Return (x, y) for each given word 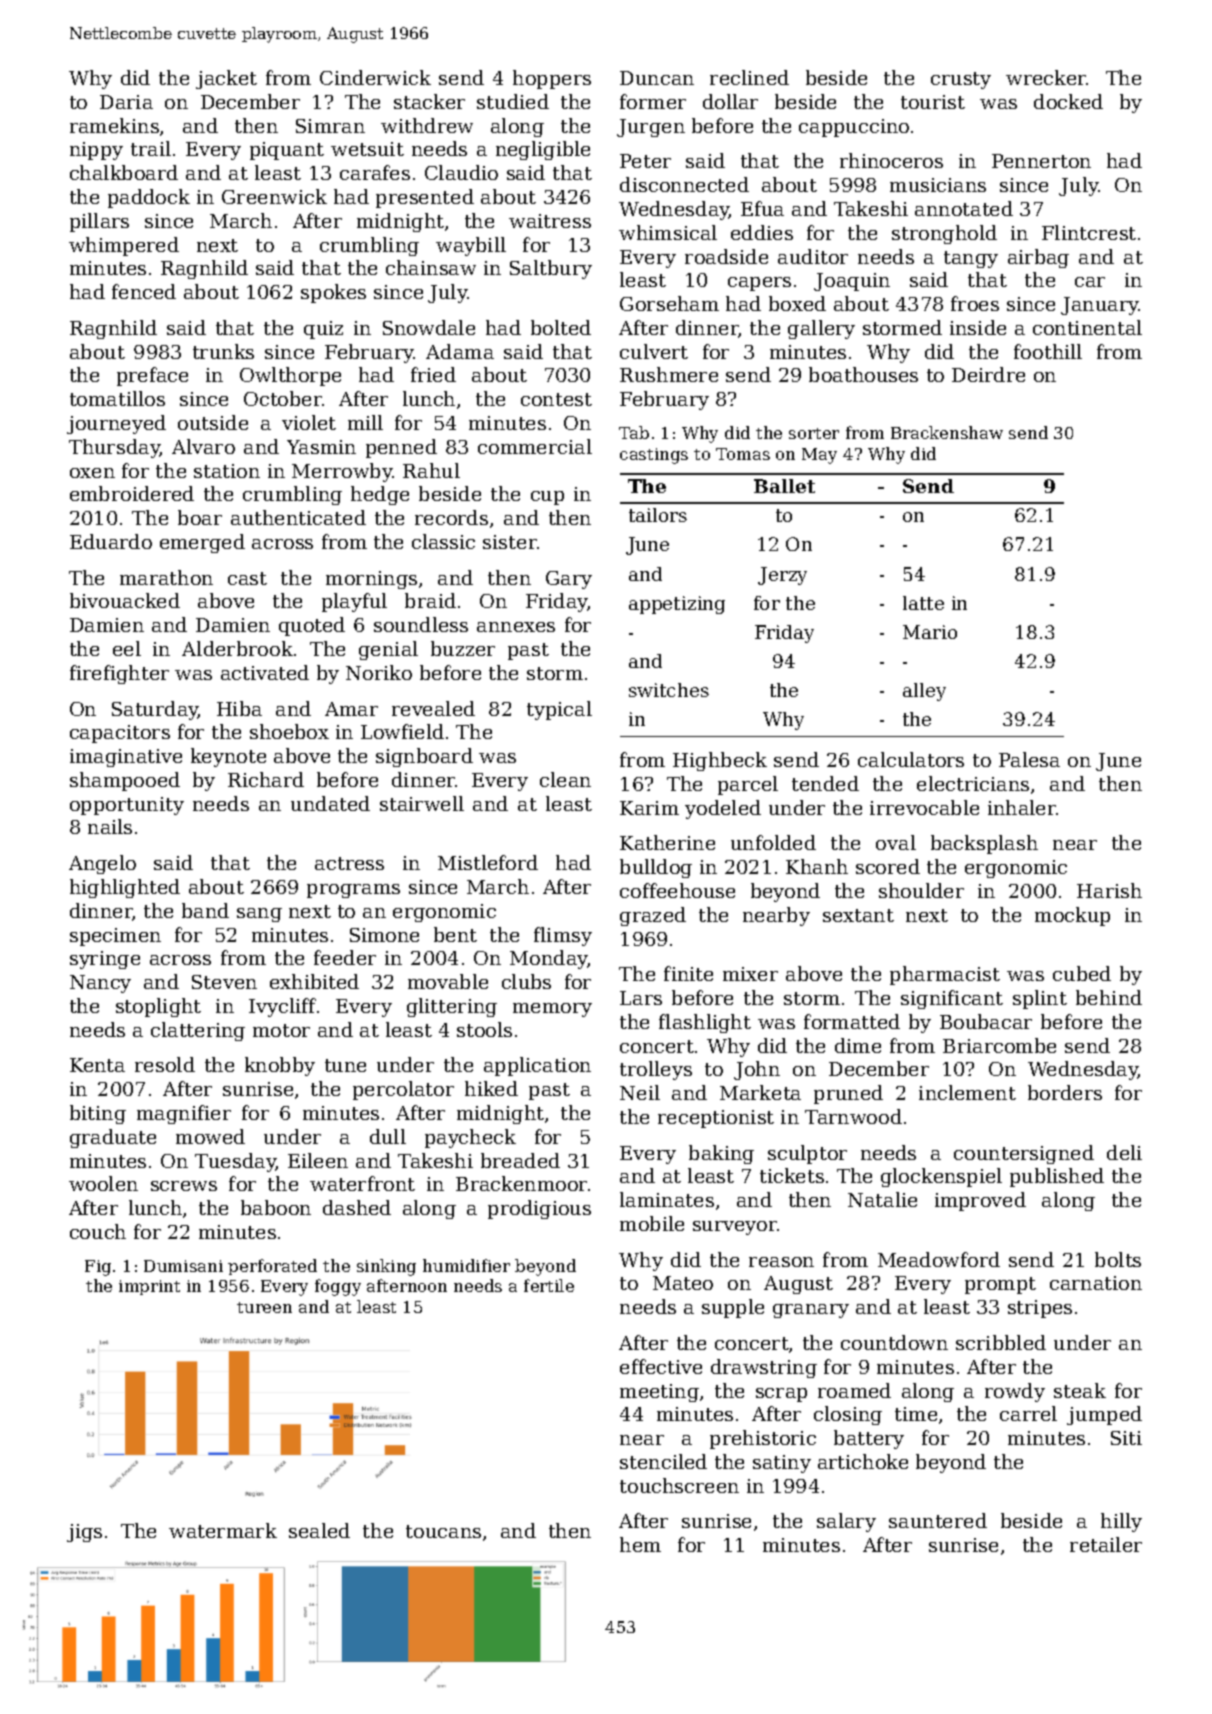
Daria (126, 102)
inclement (967, 1092)
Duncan (657, 78)
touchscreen (679, 1485)
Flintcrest (1089, 232)
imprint (149, 1287)
